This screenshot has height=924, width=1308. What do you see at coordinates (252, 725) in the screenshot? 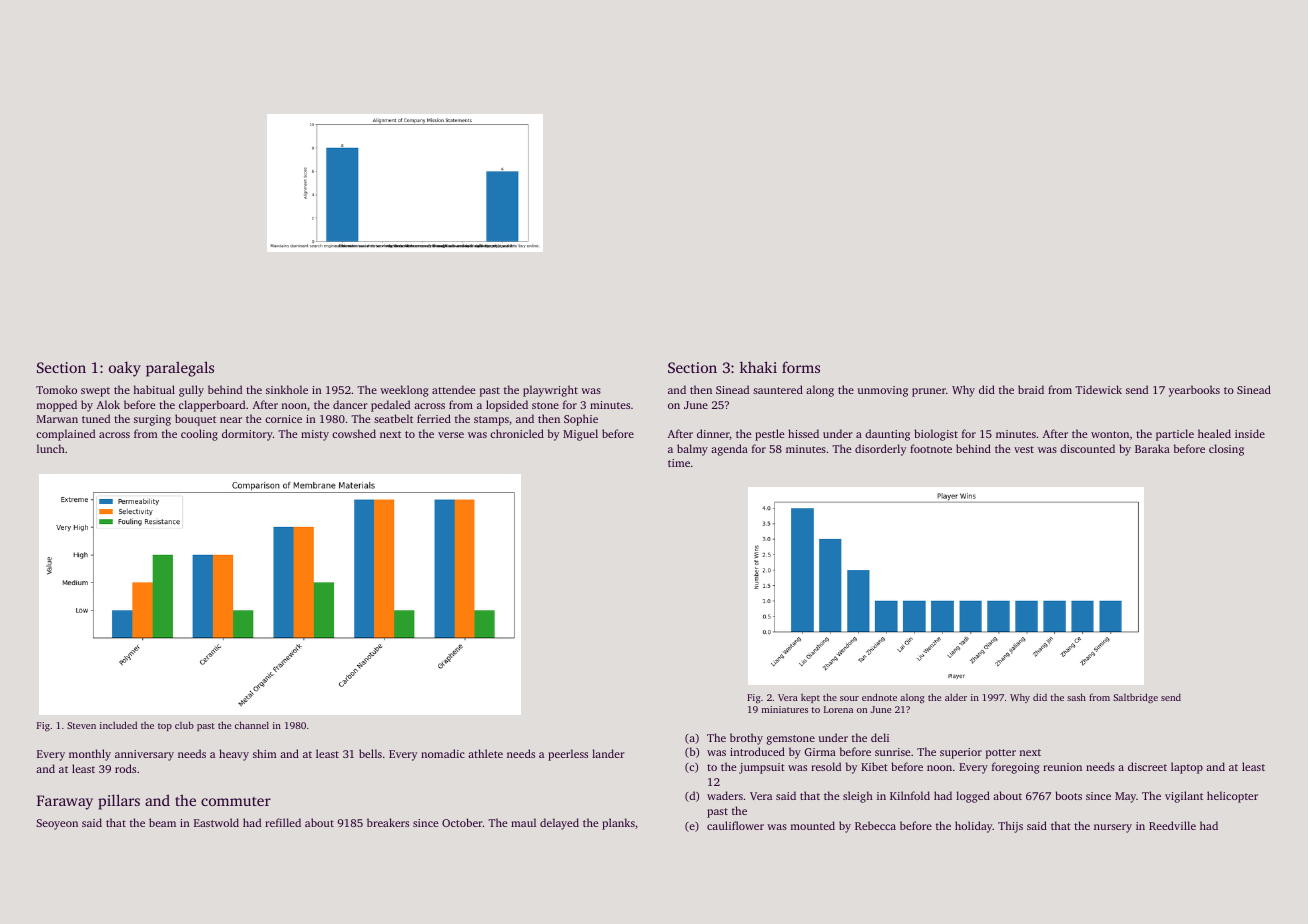
I see `channel` at bounding box center [252, 725].
